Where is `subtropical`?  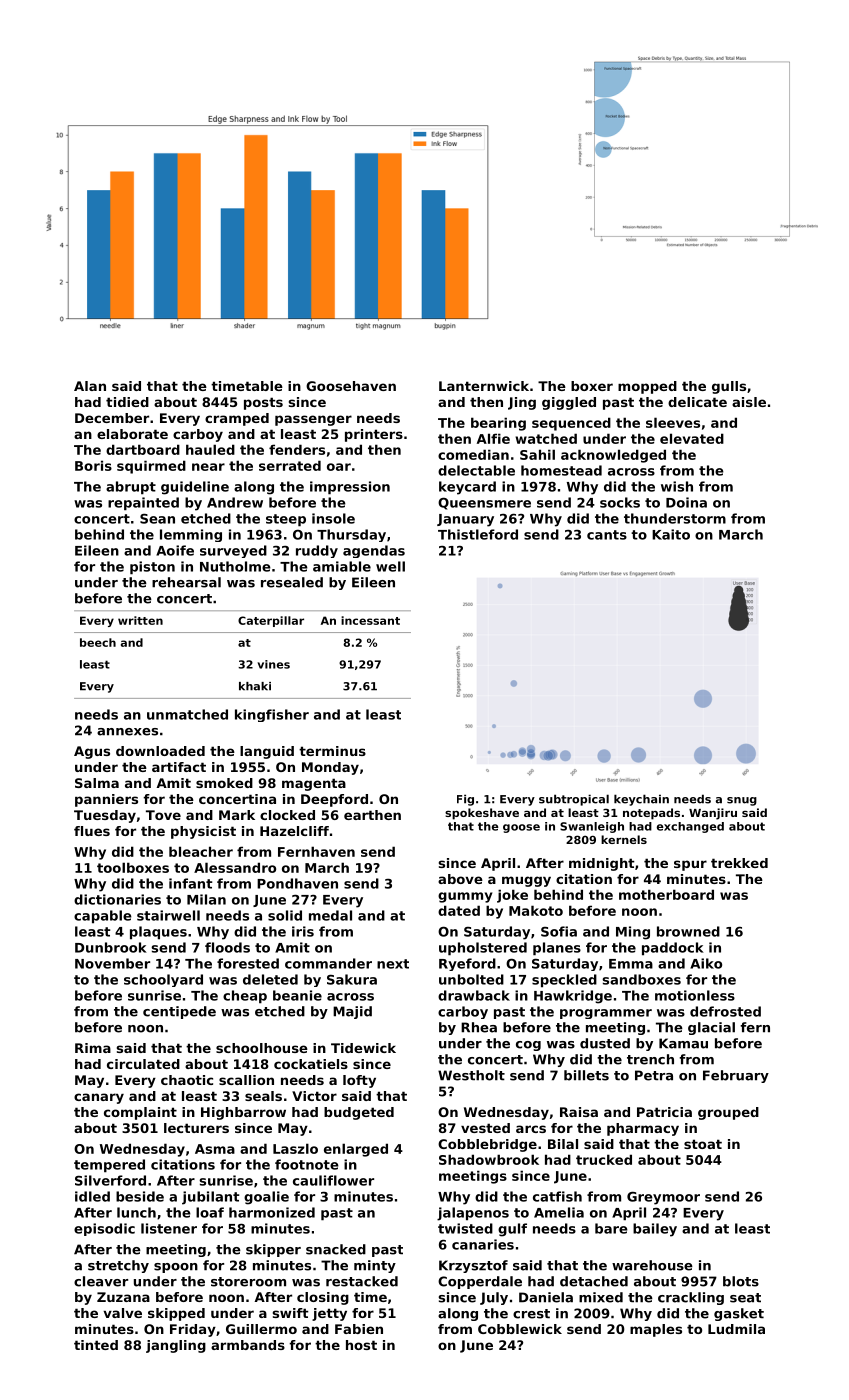 subtropical is located at coordinates (574, 800).
